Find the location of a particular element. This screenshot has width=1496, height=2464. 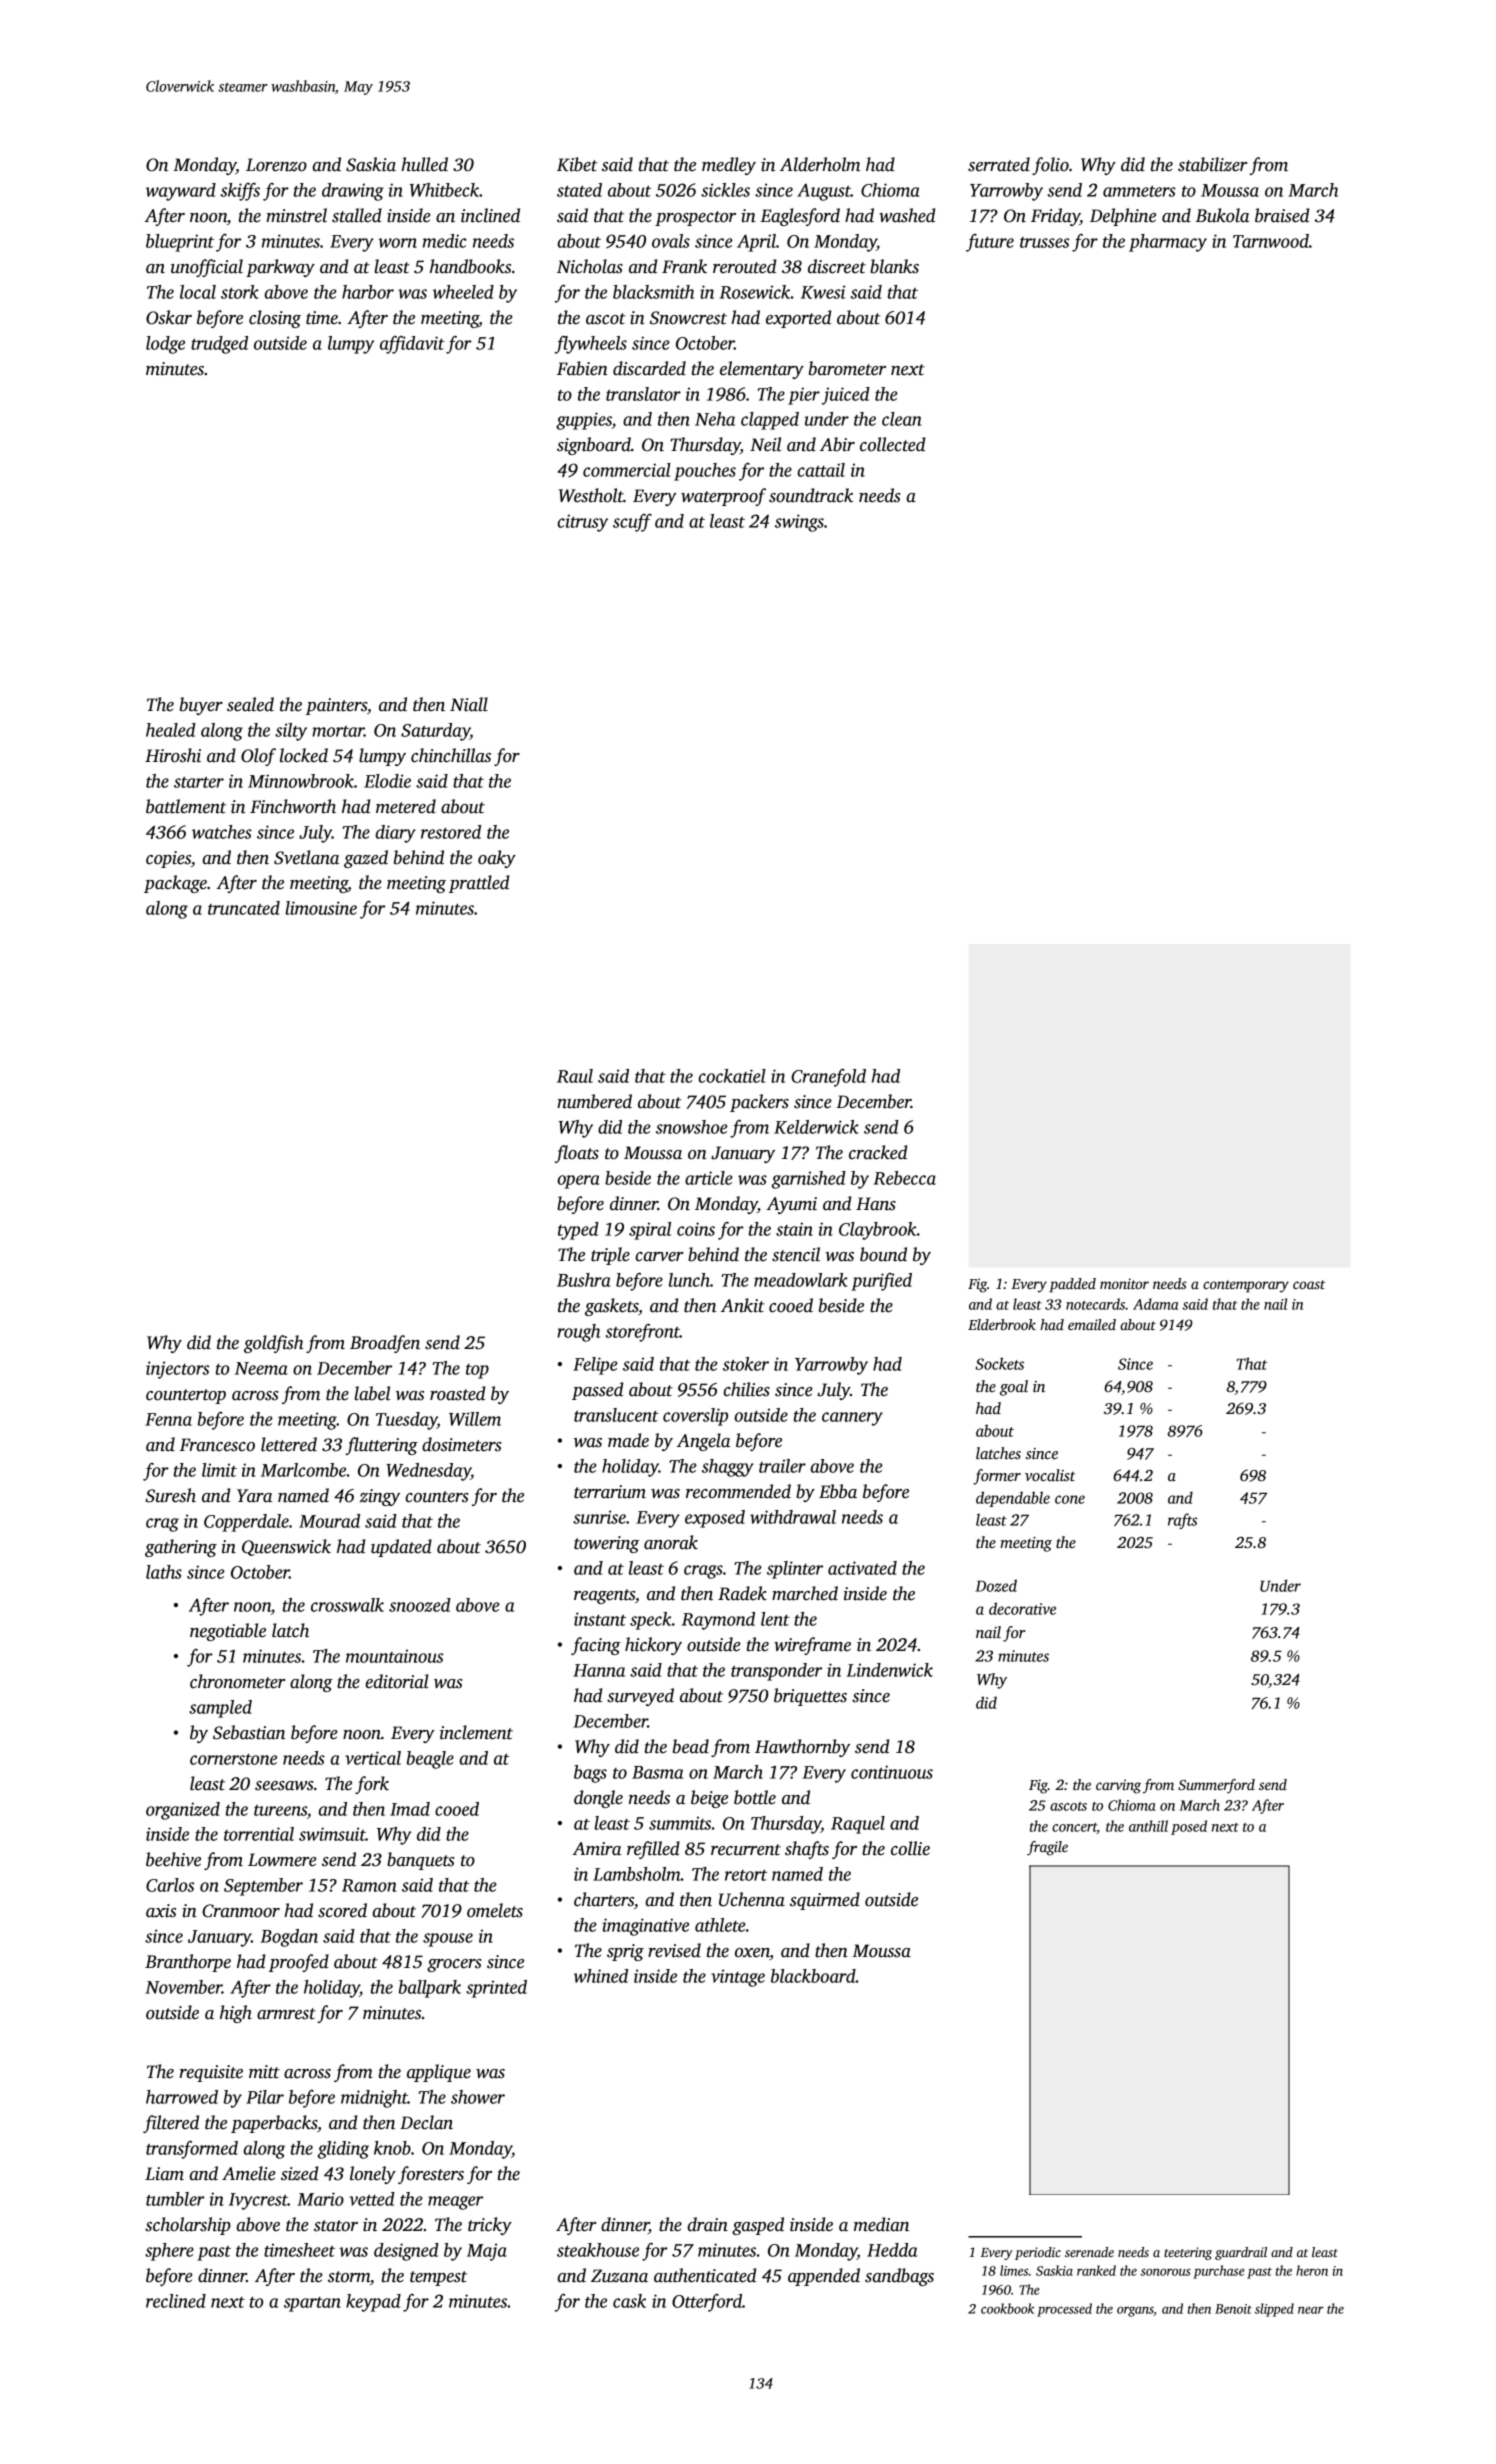

Otterford is located at coordinates (707, 2303).
